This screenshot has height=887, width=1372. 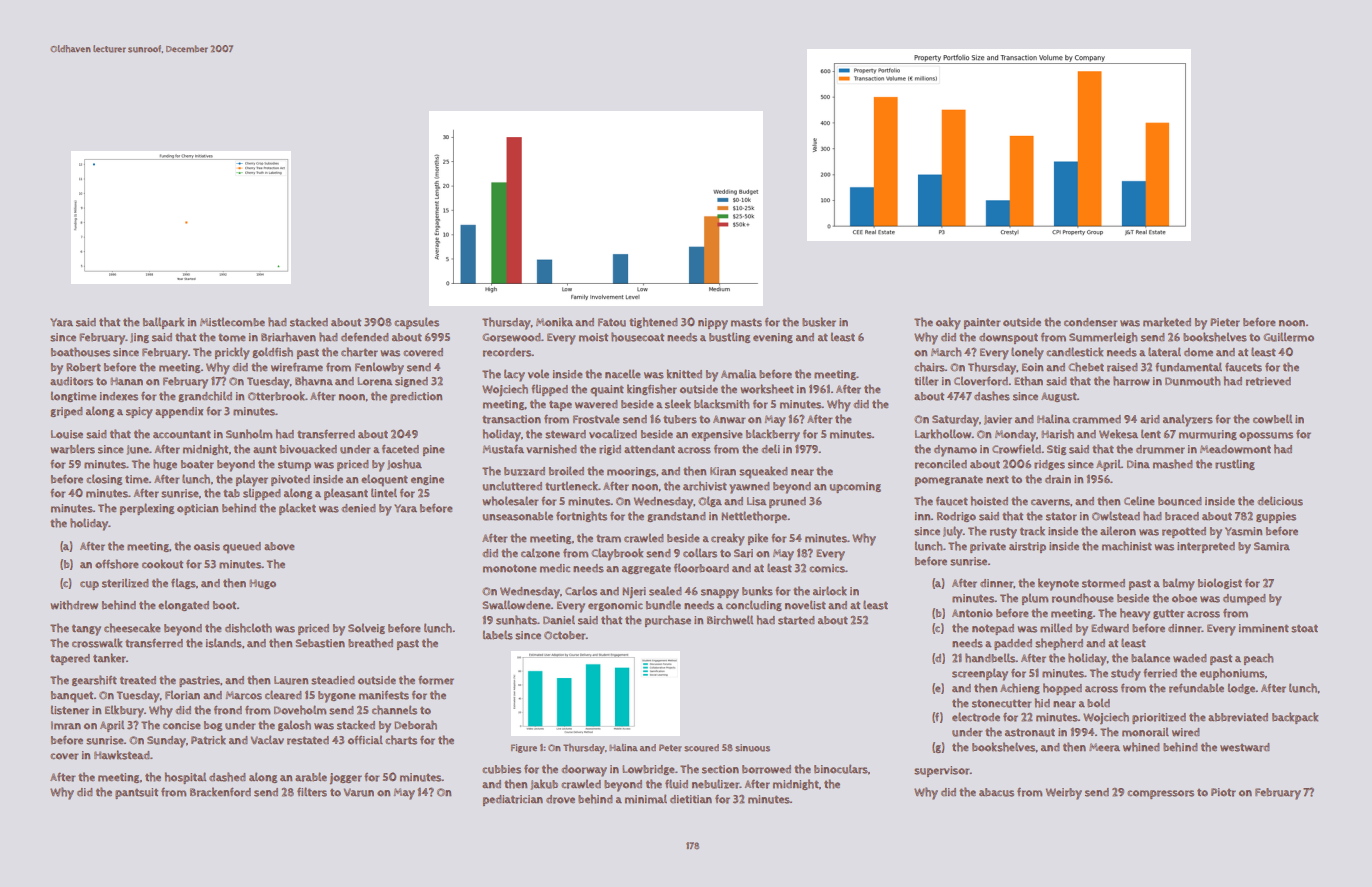 What do you see at coordinates (1064, 794) in the screenshot?
I see `Weirby` at bounding box center [1064, 794].
